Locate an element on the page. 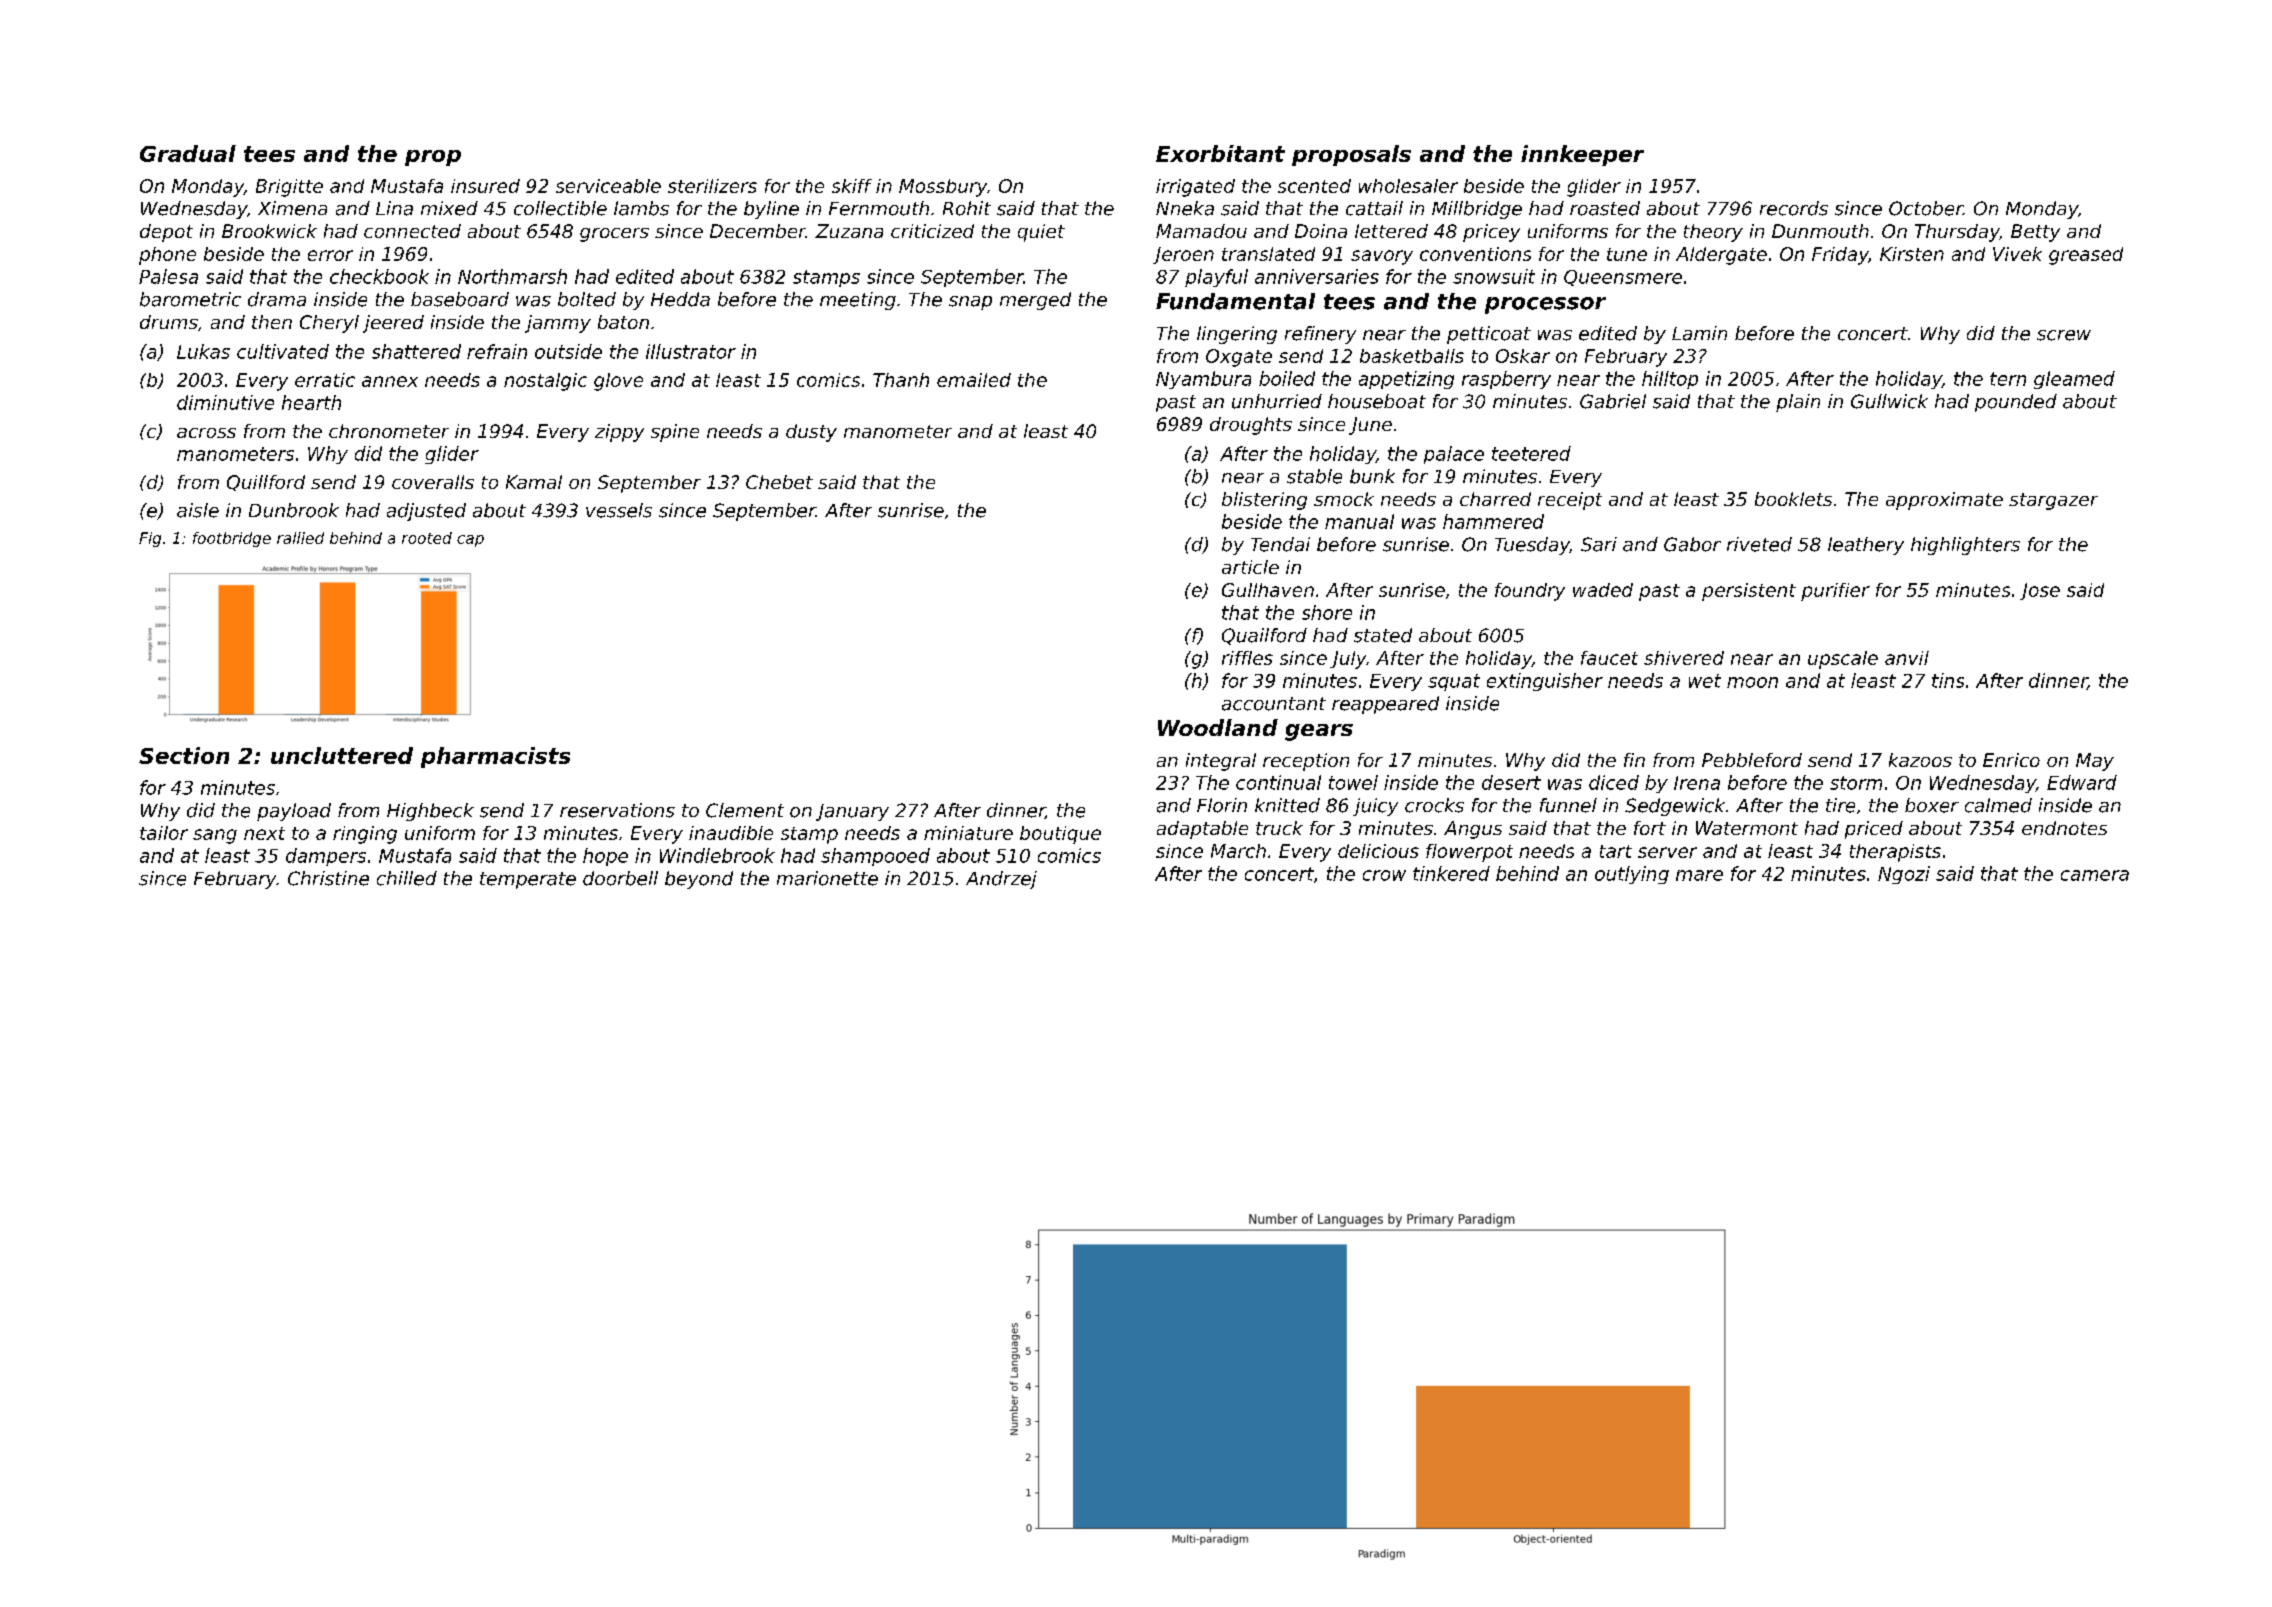 The width and height of the image is (2272, 1607). temperate is located at coordinates (528, 880).
